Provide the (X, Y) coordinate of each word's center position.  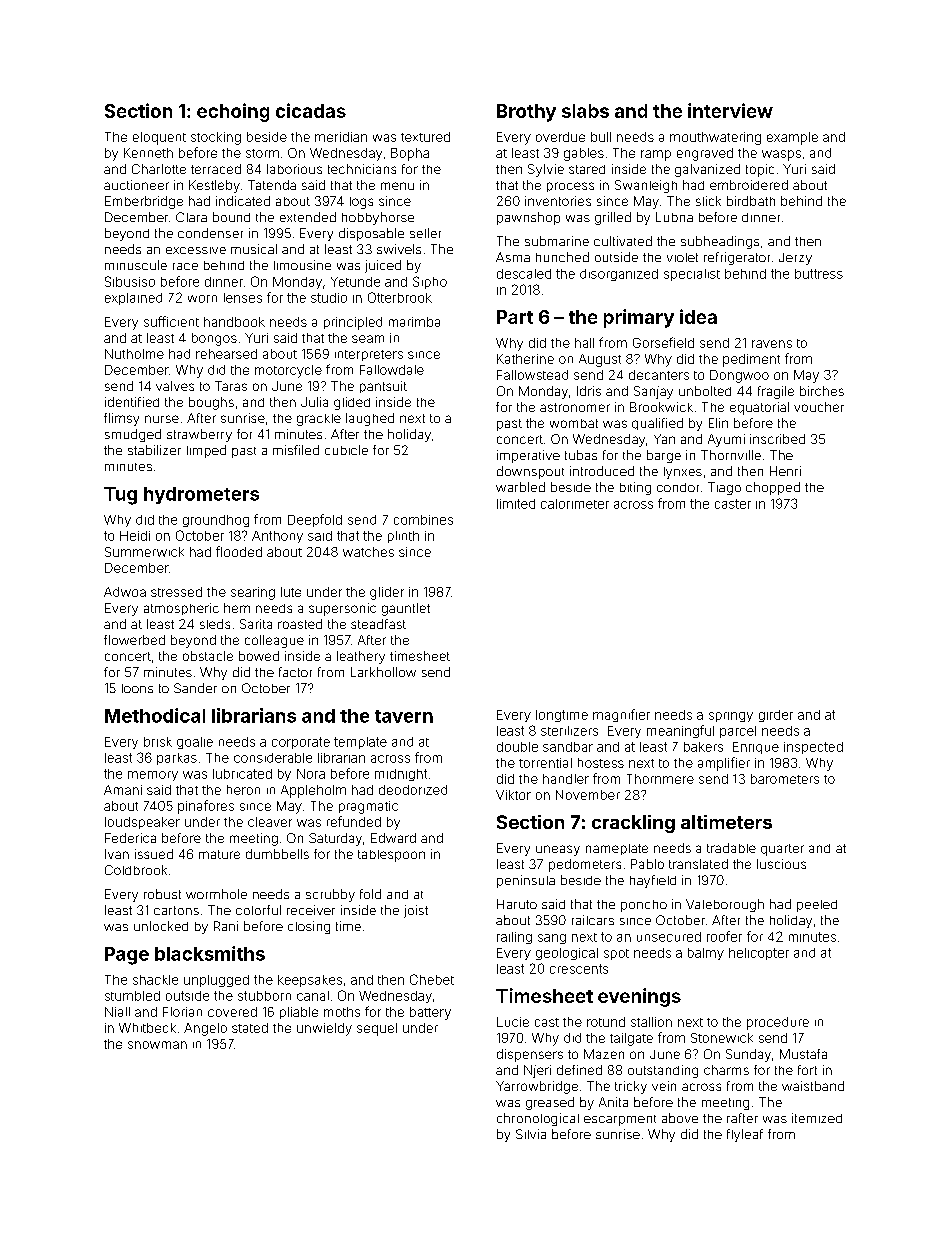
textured (425, 137)
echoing (233, 112)
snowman (157, 1045)
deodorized (413, 790)
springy (731, 717)
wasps (781, 155)
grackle (319, 420)
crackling (633, 824)
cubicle (346, 450)
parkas (177, 759)
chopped (773, 488)
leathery (361, 657)
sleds (215, 624)
